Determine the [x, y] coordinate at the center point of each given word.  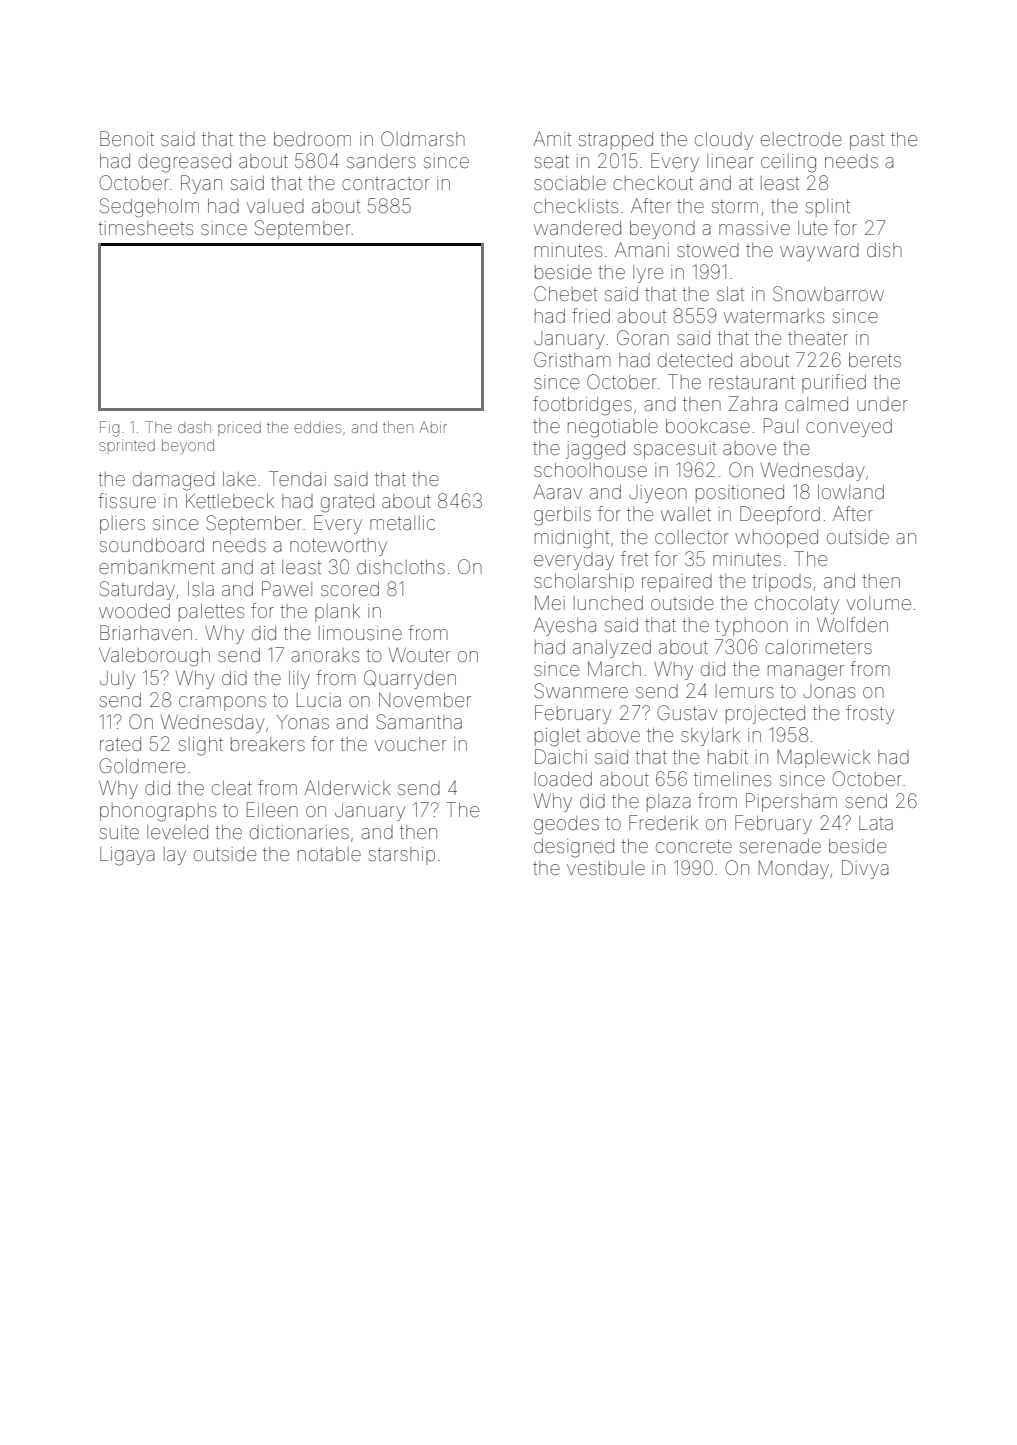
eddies [317, 427]
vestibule [606, 868]
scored [350, 589]
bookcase [708, 426]
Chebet [565, 293]
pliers [122, 525]
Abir [433, 427]
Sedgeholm [149, 208]
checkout [653, 183]
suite [119, 832]
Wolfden [852, 624]
